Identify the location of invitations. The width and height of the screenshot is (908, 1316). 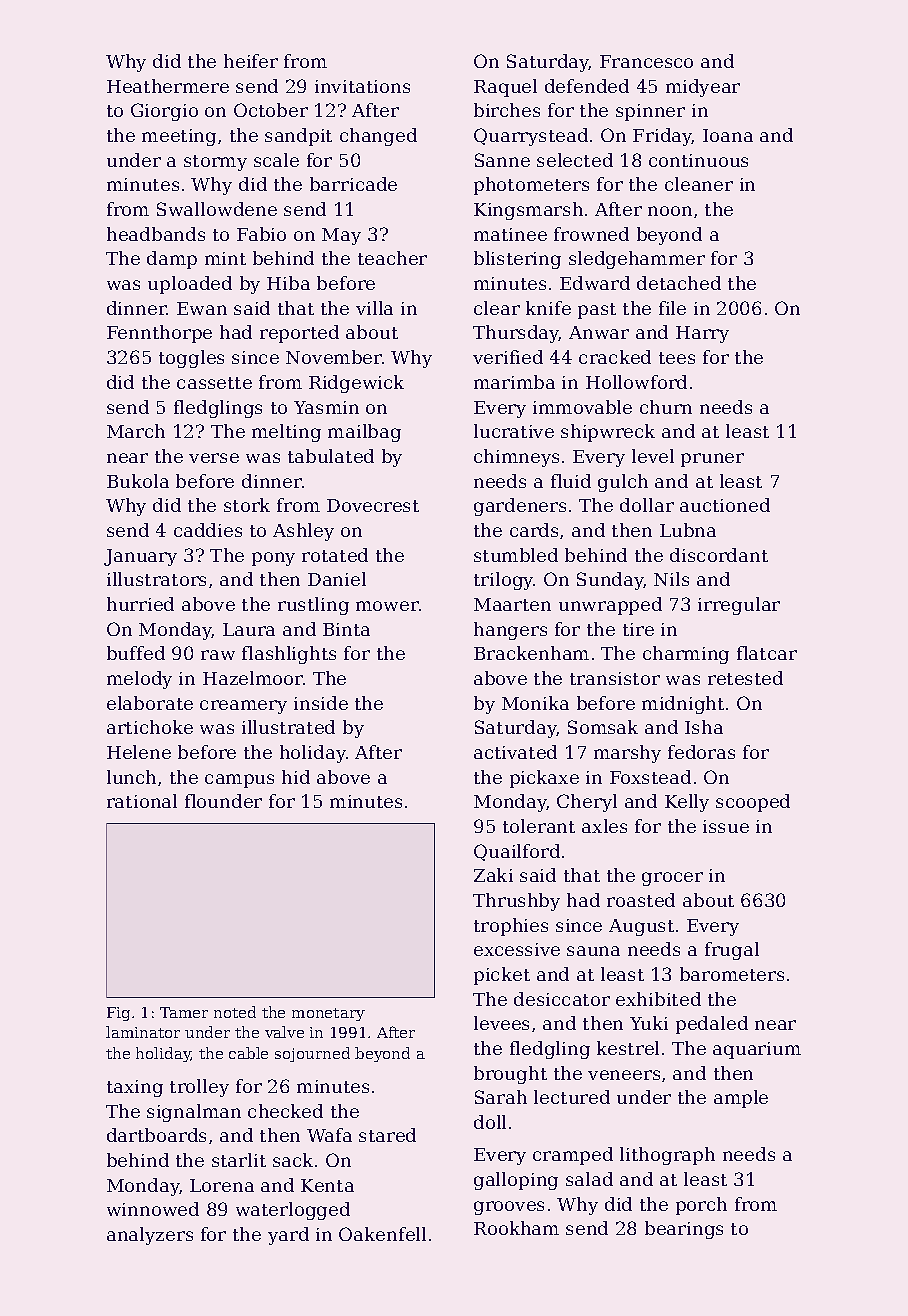
(362, 86).
